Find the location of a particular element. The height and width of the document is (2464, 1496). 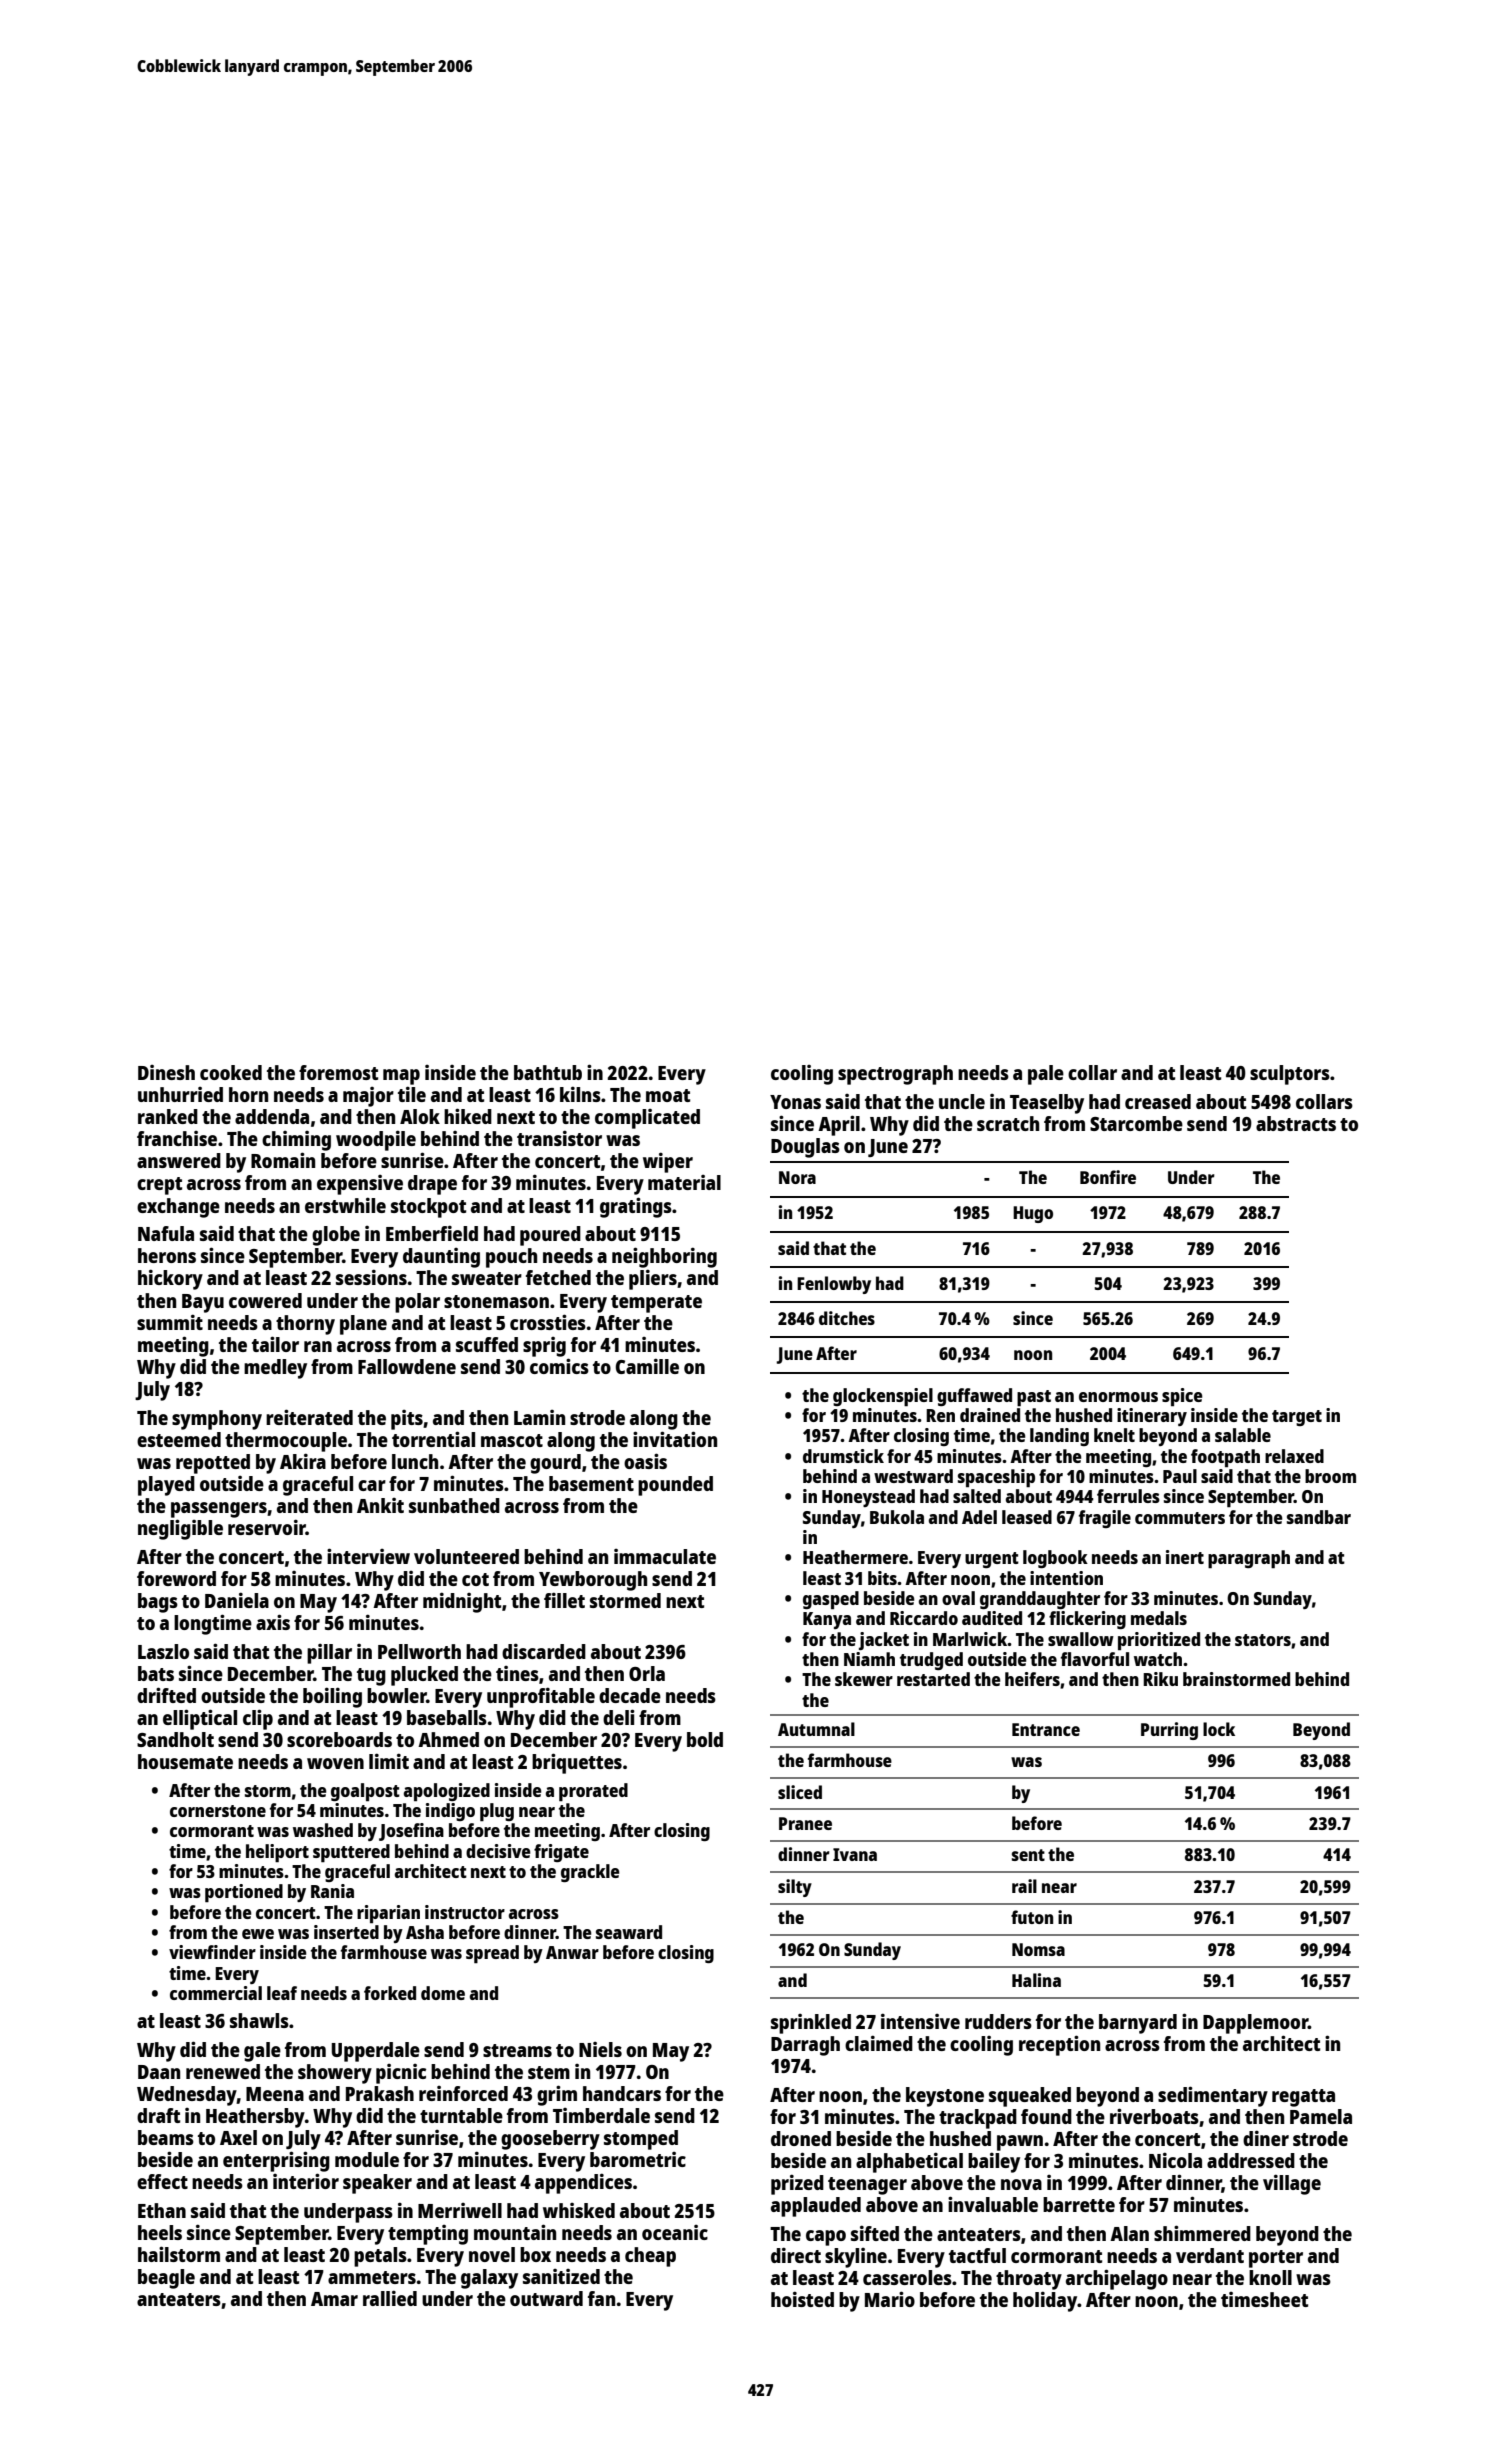

gasped is located at coordinates (831, 1600).
